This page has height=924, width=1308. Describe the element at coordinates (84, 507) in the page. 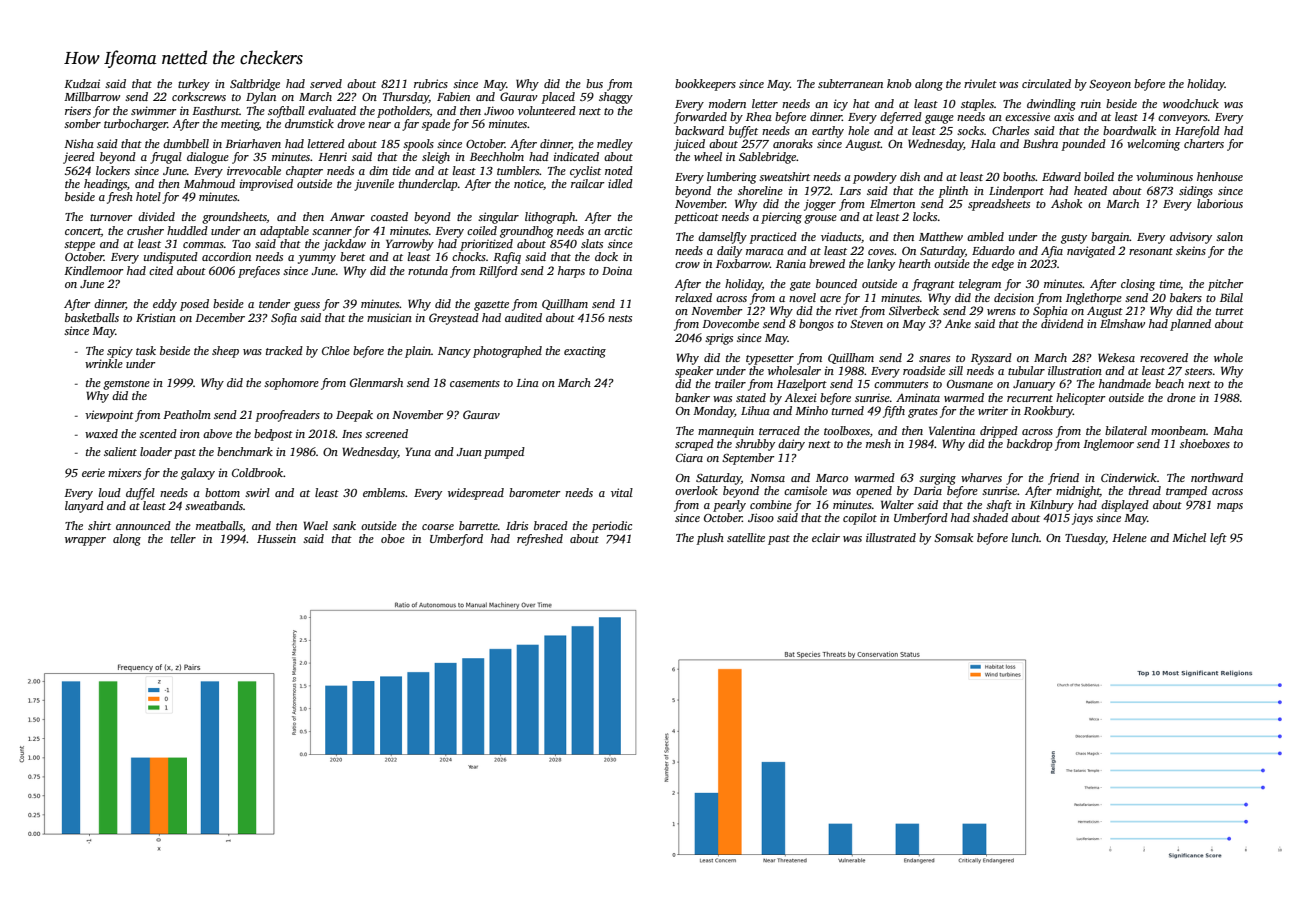

I see `lanyard` at that location.
